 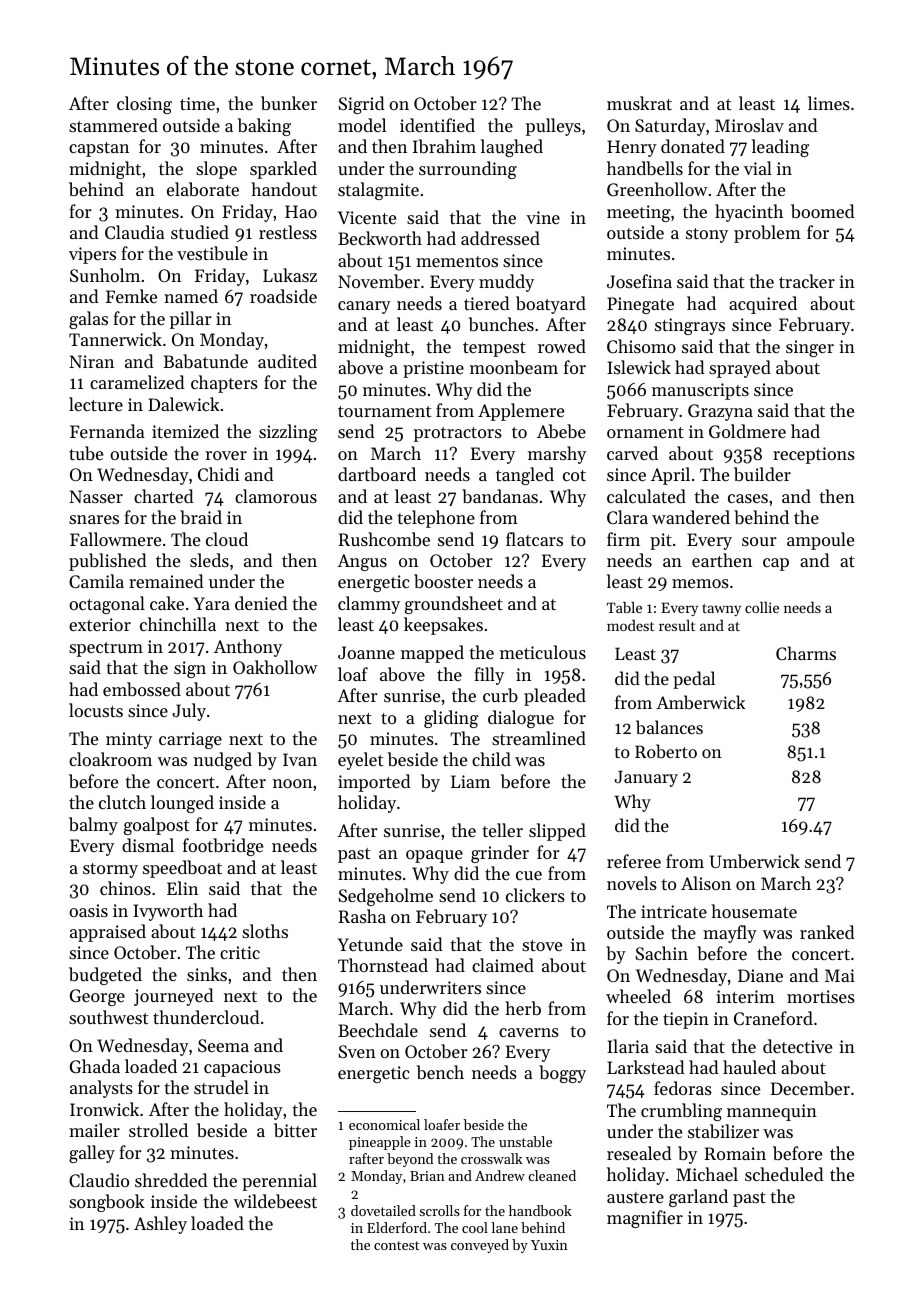 I want to click on muskrat, so click(x=639, y=103).
